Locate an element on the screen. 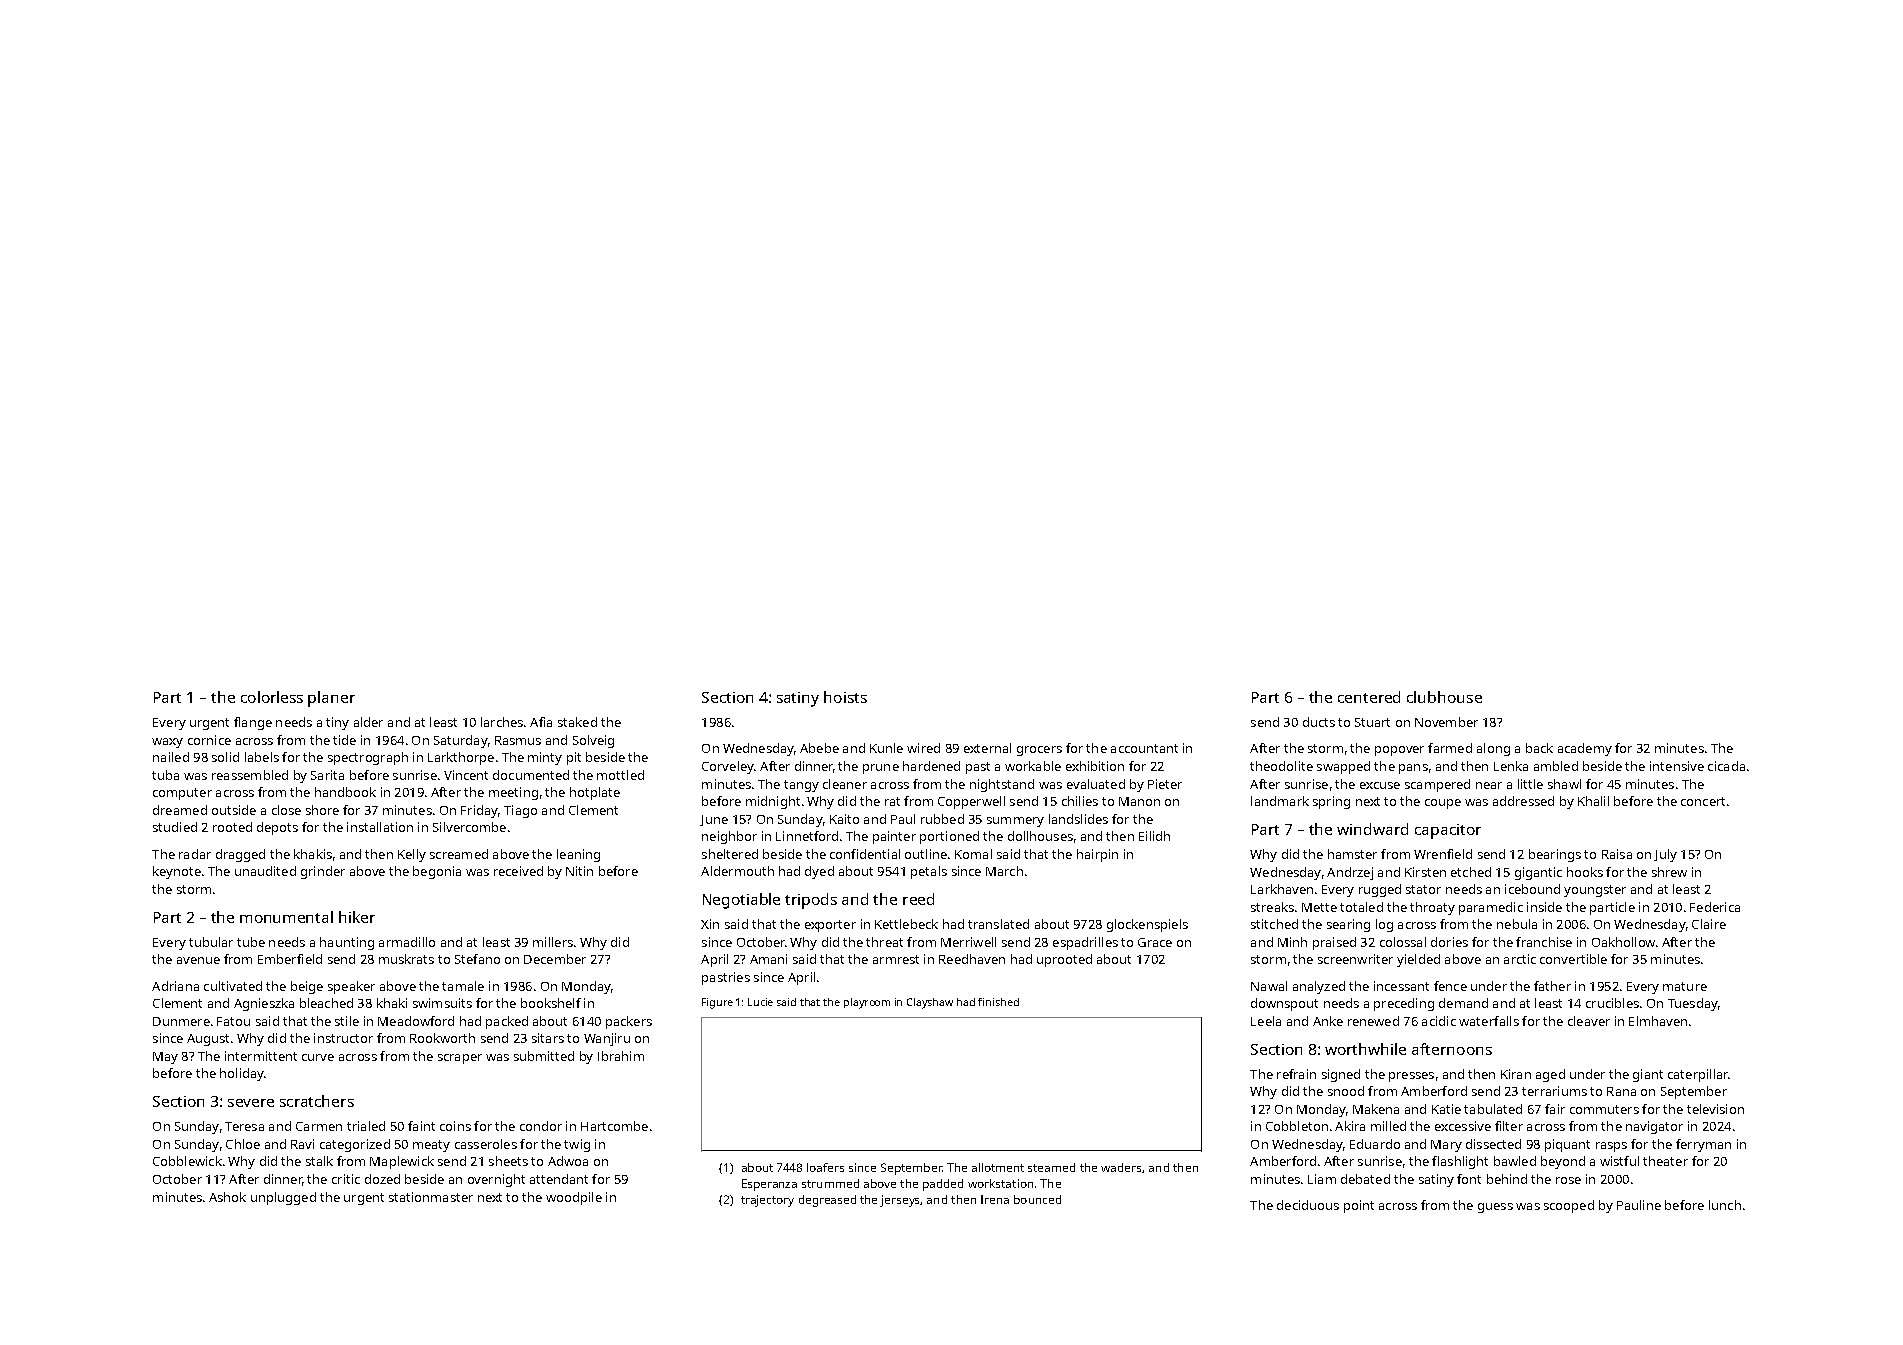 The image size is (1903, 1345). concert is located at coordinates (1703, 801).
